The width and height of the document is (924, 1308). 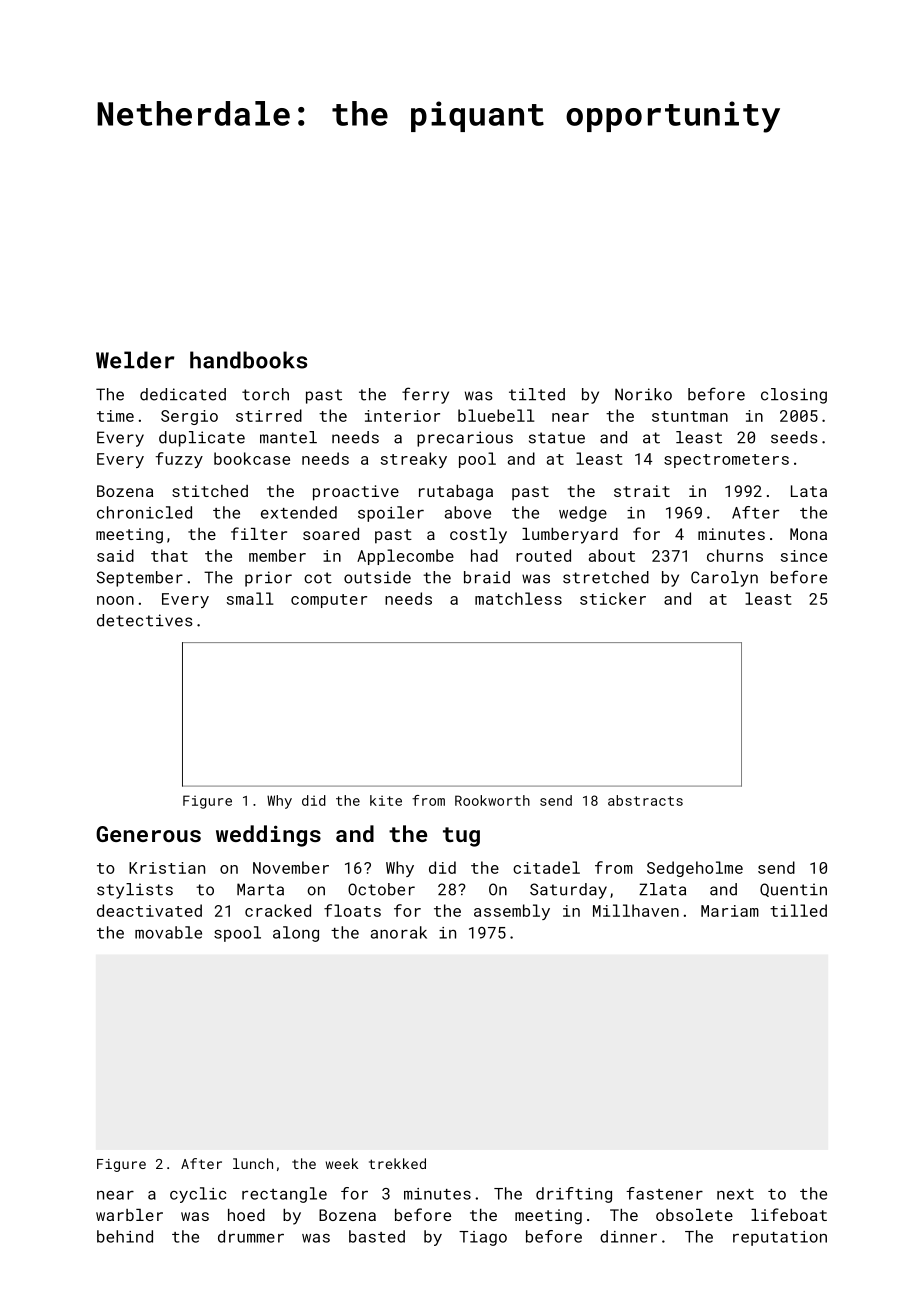 I want to click on drummer, so click(x=251, y=1236).
